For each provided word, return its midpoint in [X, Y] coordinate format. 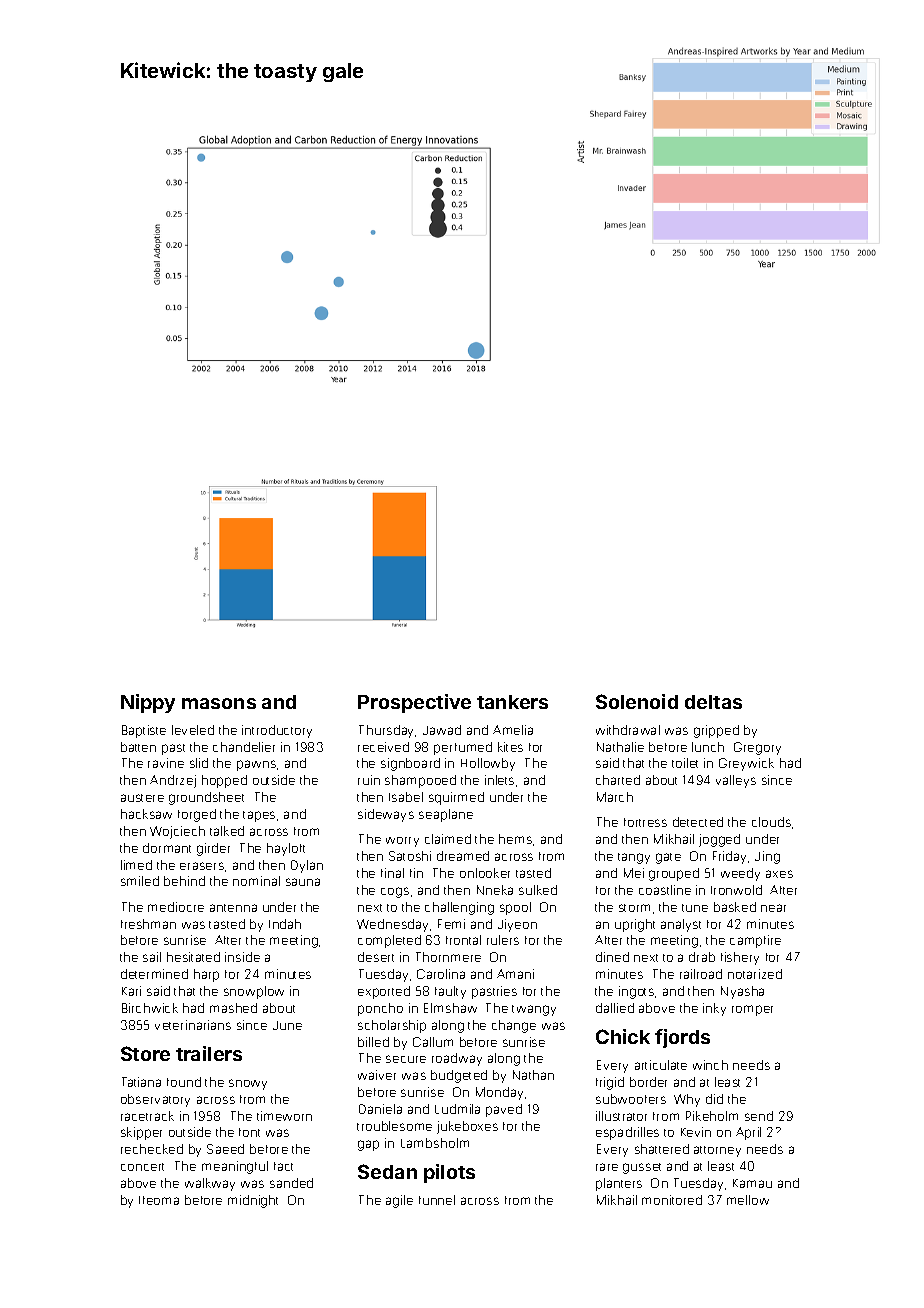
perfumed [463, 748]
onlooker [485, 873]
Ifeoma [159, 1200]
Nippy [148, 703]
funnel [437, 1200]
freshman [148, 924]
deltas [713, 702]
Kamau [752, 1183]
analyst [681, 925]
